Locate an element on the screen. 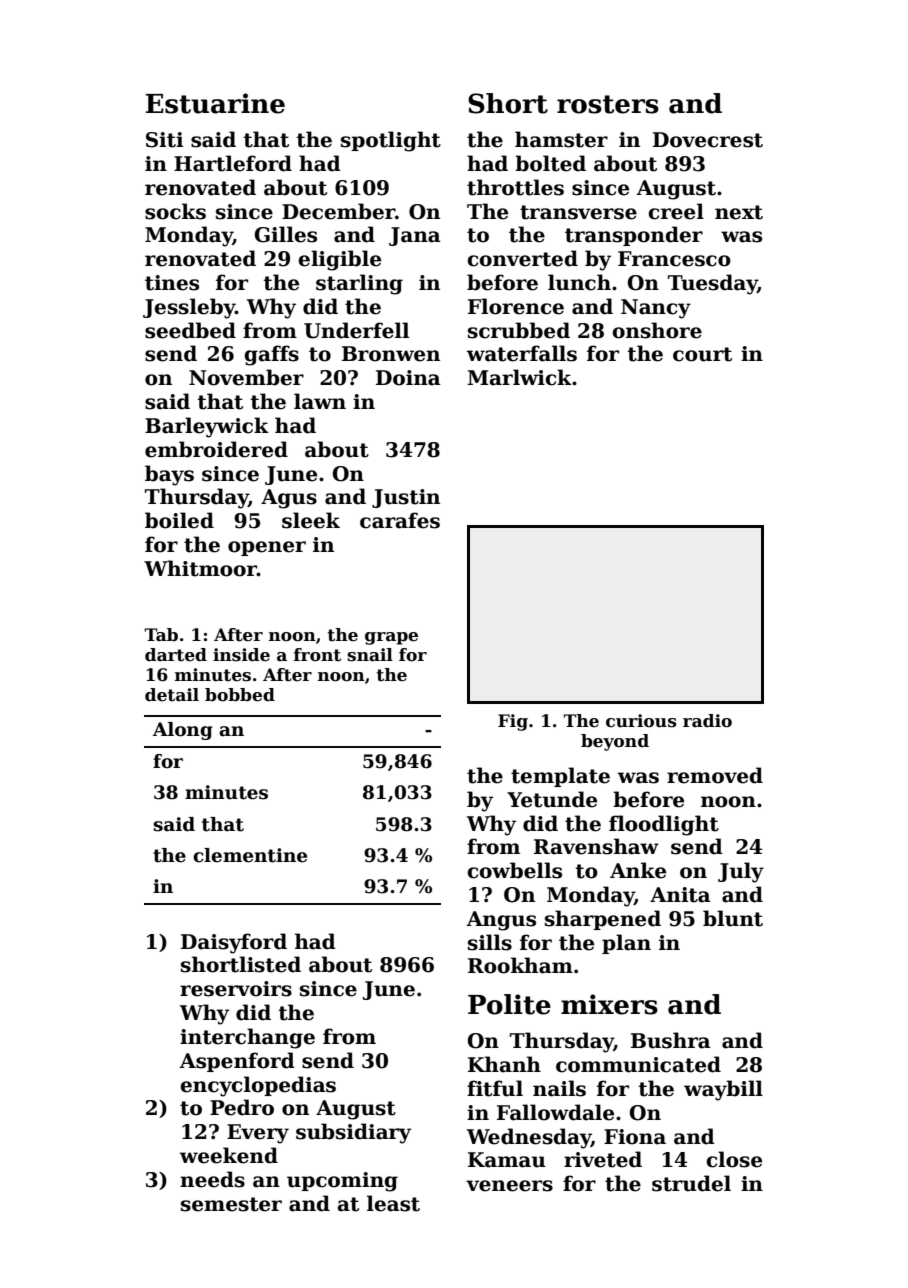 The height and width of the screenshot is (1288, 908). gaffs is located at coordinates (272, 355).
